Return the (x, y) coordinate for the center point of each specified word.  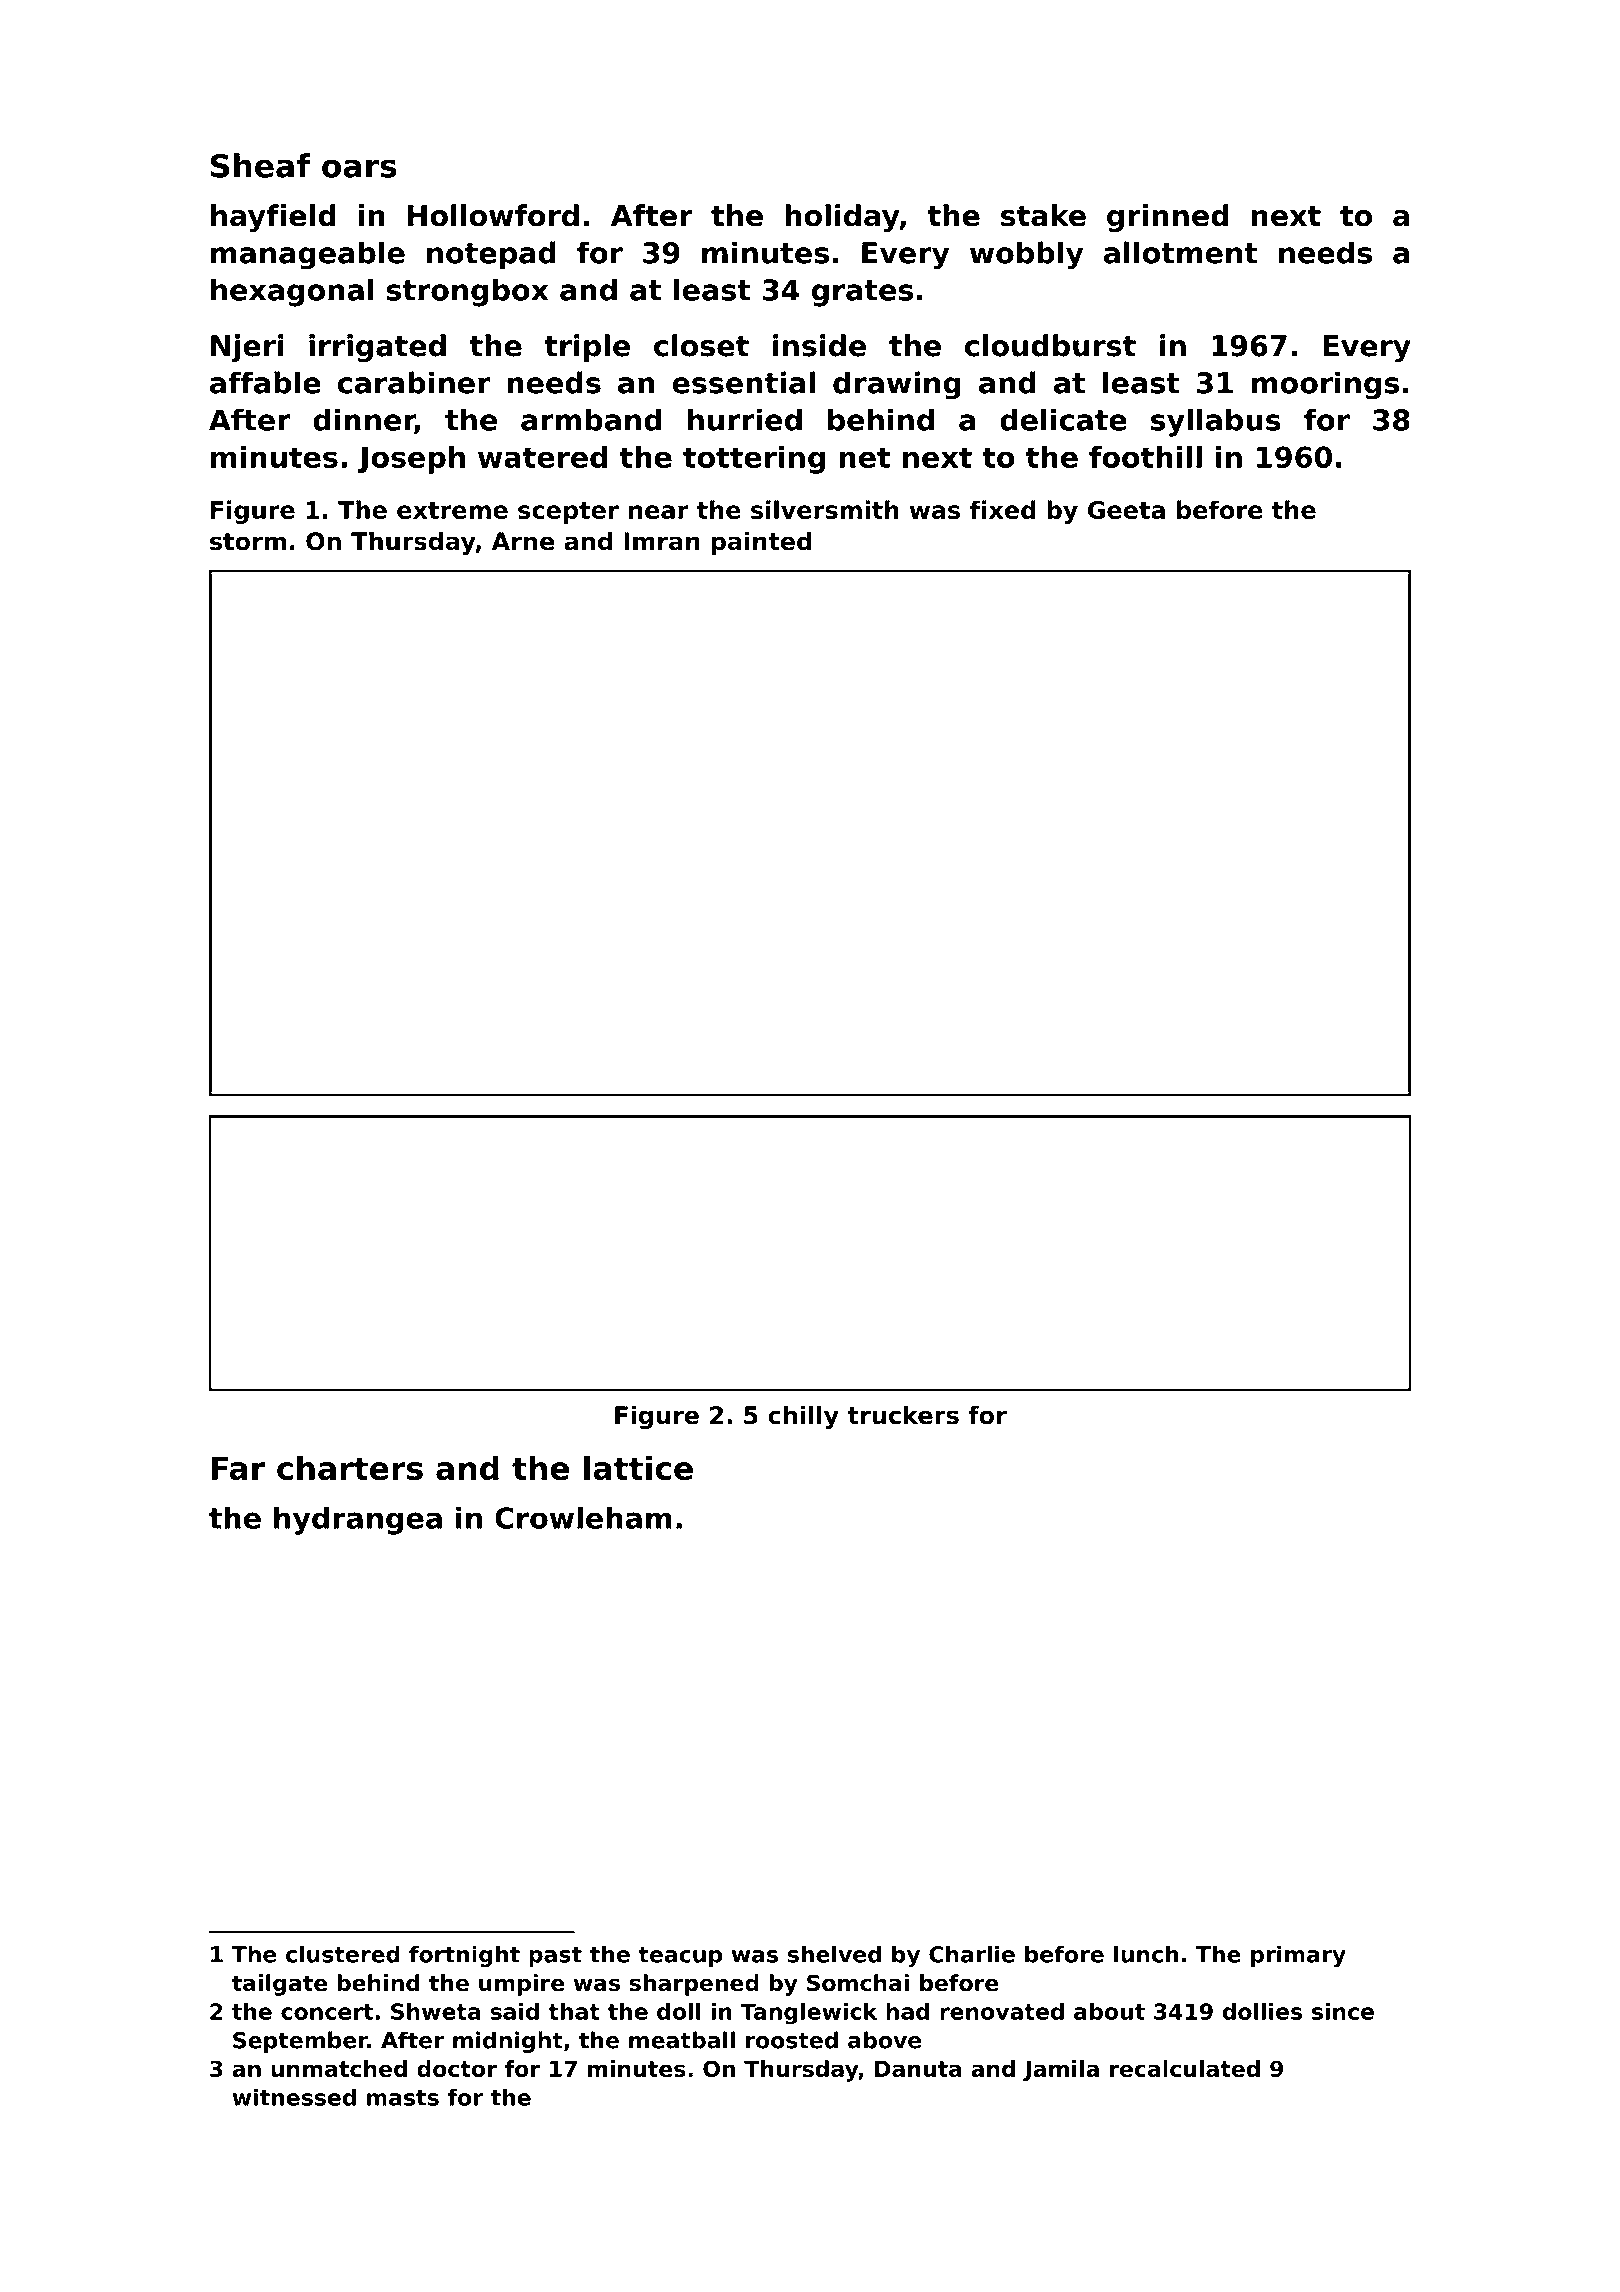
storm (248, 542)
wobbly (1026, 255)
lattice (638, 1468)
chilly (803, 1417)
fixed (1003, 509)
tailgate (279, 1985)
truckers (903, 1415)
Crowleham (583, 1517)
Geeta (1126, 510)
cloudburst (1050, 345)
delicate (1063, 419)
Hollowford (493, 215)
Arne (523, 541)
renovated (1002, 2011)
